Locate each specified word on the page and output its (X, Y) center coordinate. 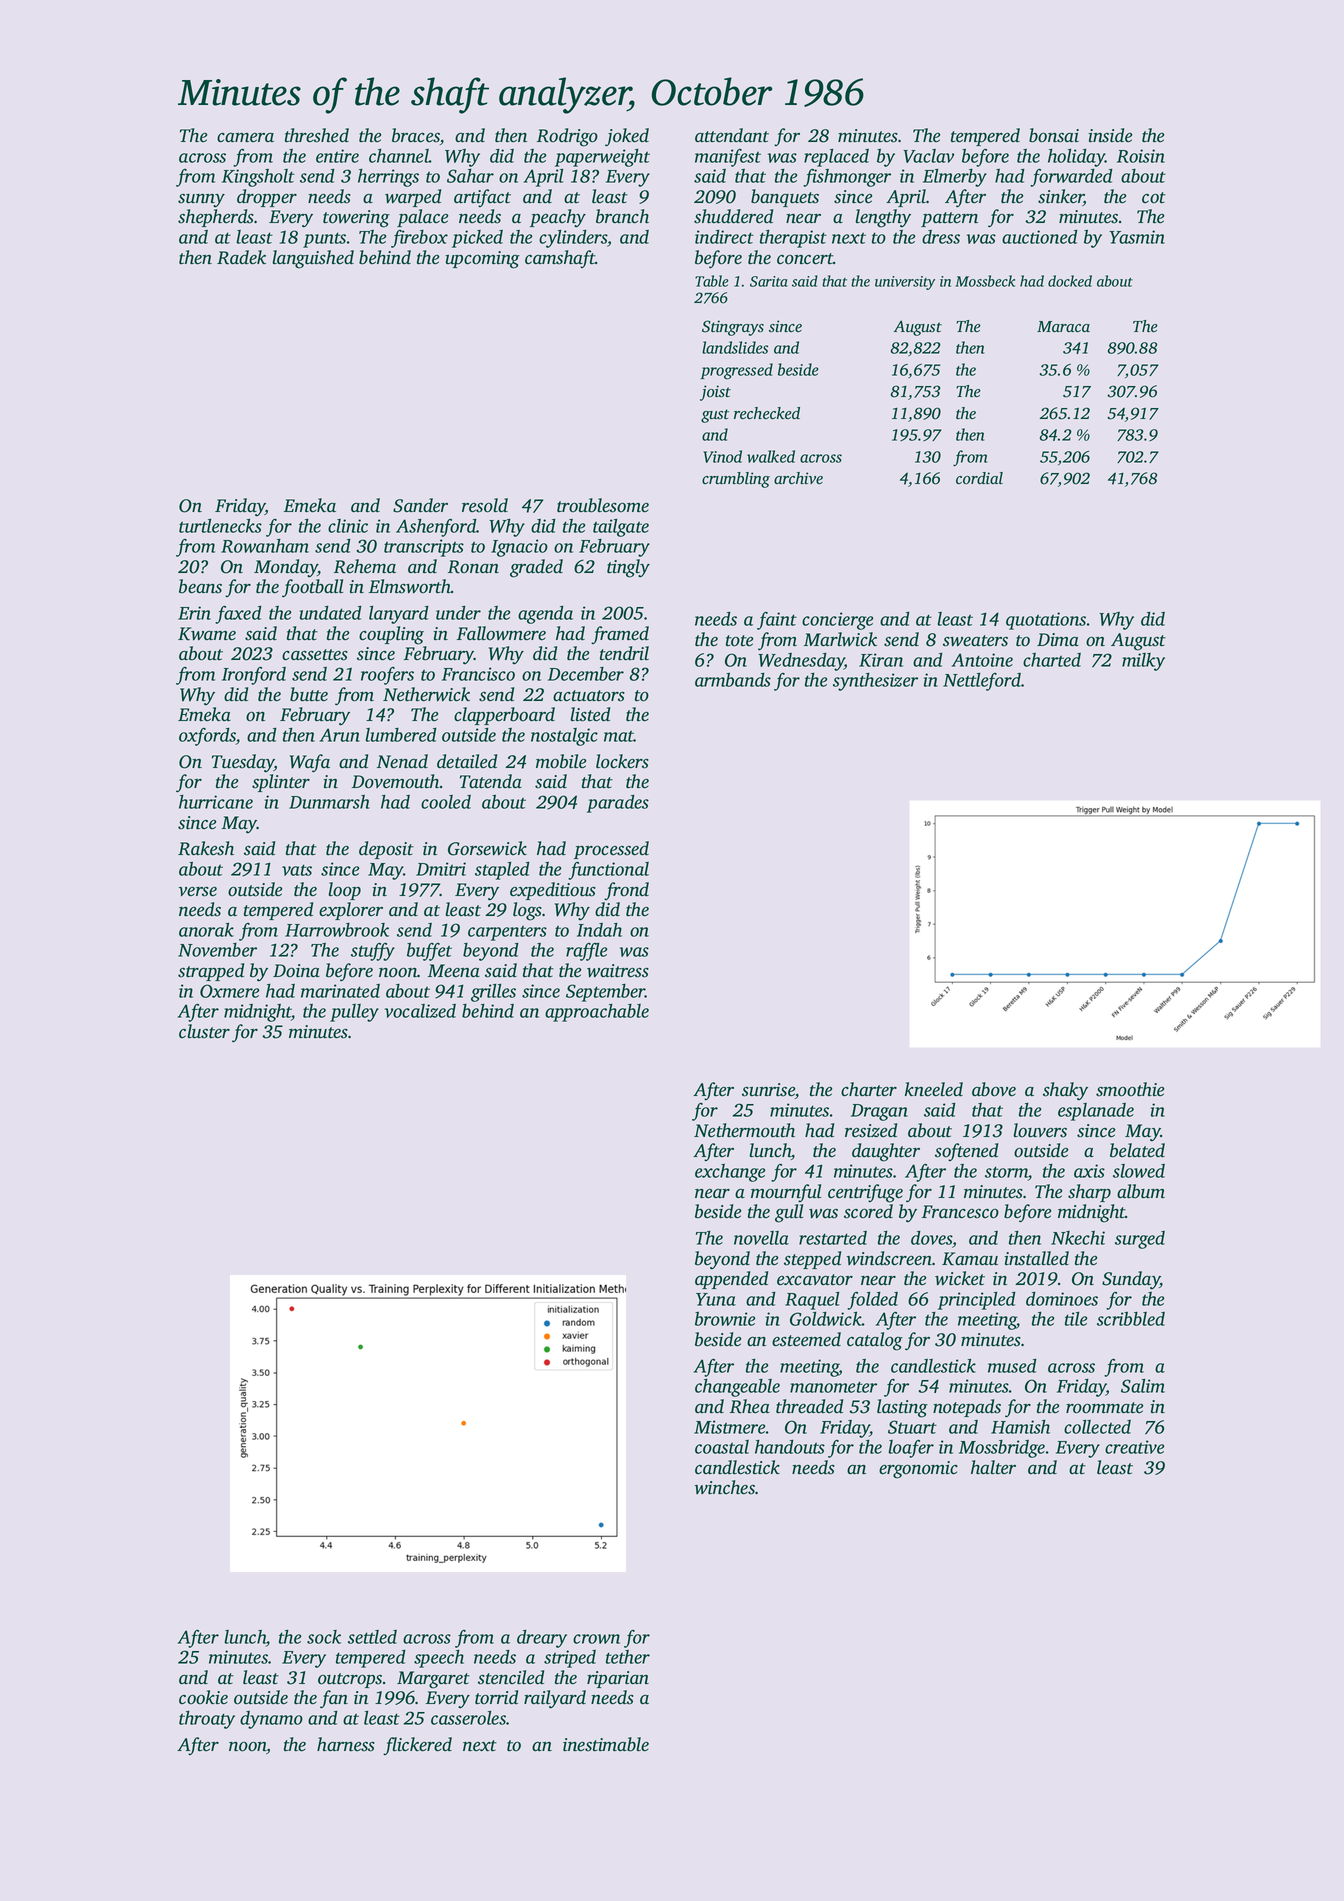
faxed (238, 615)
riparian (618, 1679)
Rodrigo (567, 137)
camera (245, 137)
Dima (1058, 639)
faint (777, 621)
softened (966, 1152)
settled (372, 1637)
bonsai (1054, 135)
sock (324, 1637)
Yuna (716, 1299)
